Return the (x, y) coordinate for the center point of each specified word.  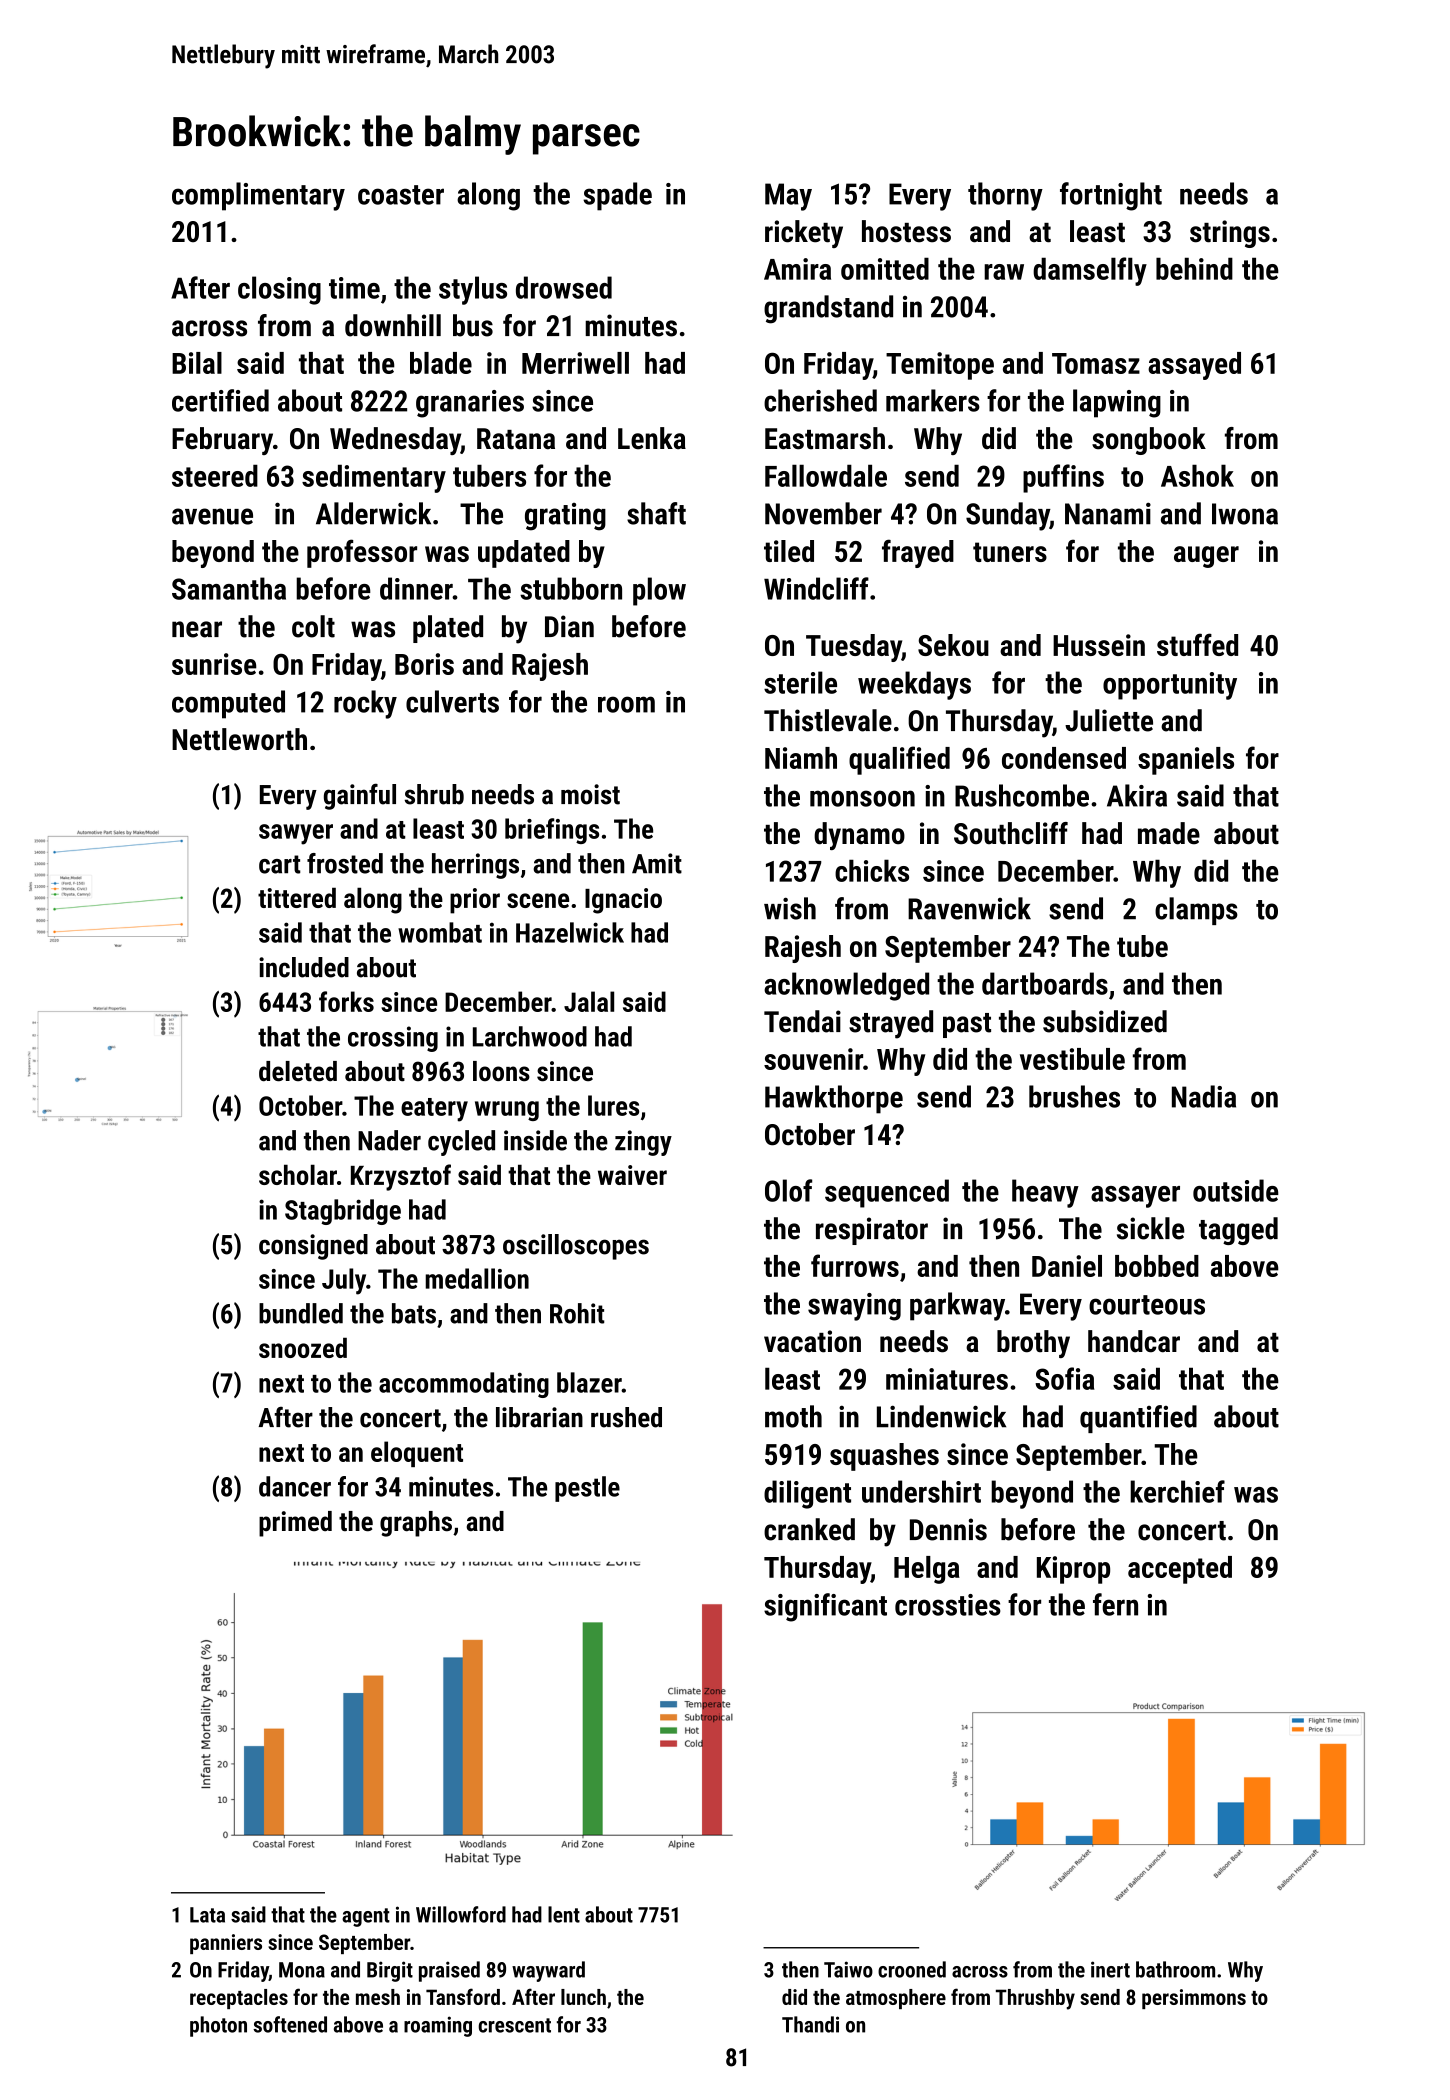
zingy (643, 1143)
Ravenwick (969, 908)
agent (366, 1917)
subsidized (1105, 1021)
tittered (297, 897)
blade (441, 363)
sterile (800, 682)
